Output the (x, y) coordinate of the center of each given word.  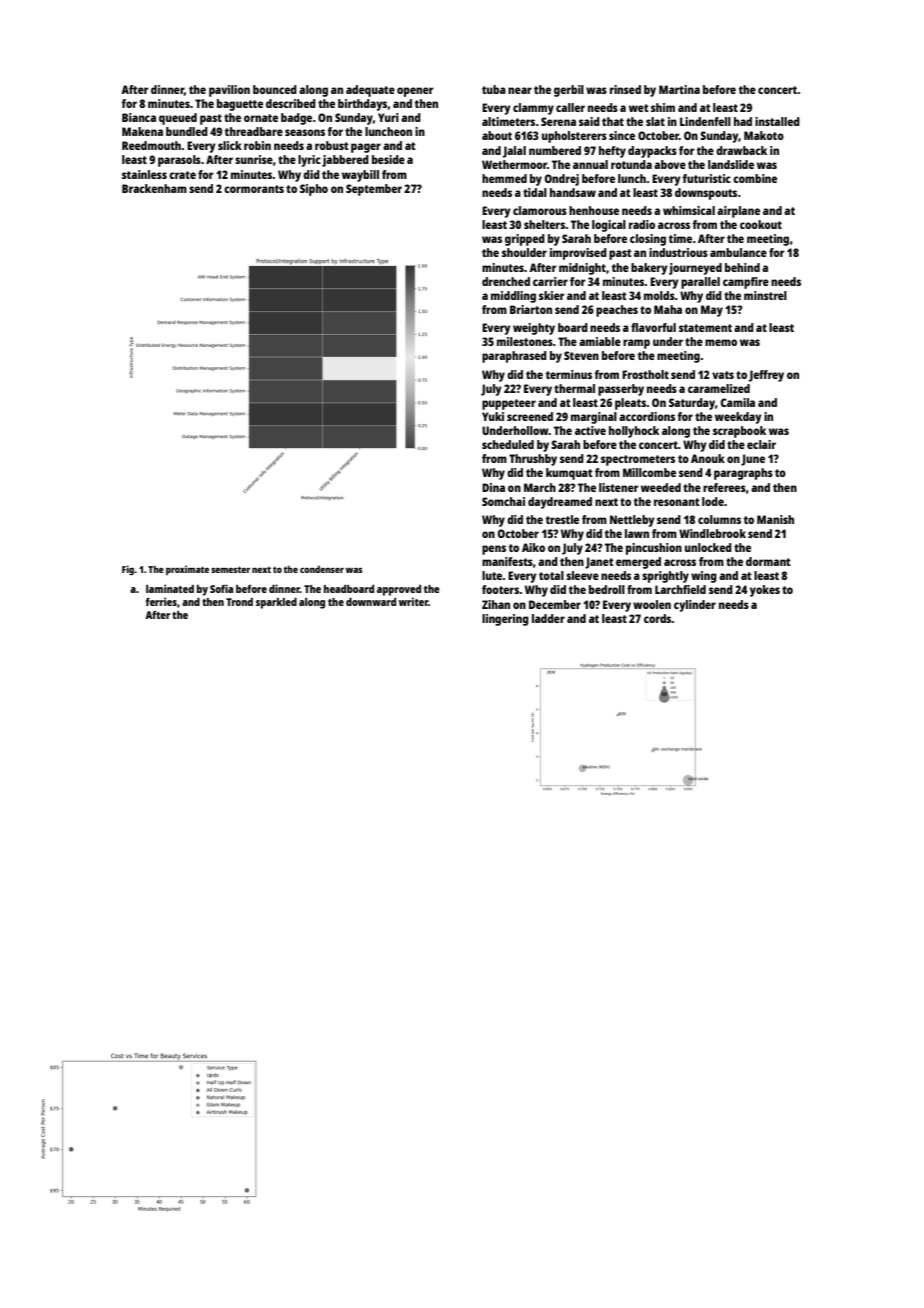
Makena (142, 131)
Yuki (493, 416)
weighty (534, 329)
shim (663, 107)
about (497, 135)
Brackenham (154, 188)
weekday (738, 418)
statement (705, 328)
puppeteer (509, 404)
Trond (239, 602)
